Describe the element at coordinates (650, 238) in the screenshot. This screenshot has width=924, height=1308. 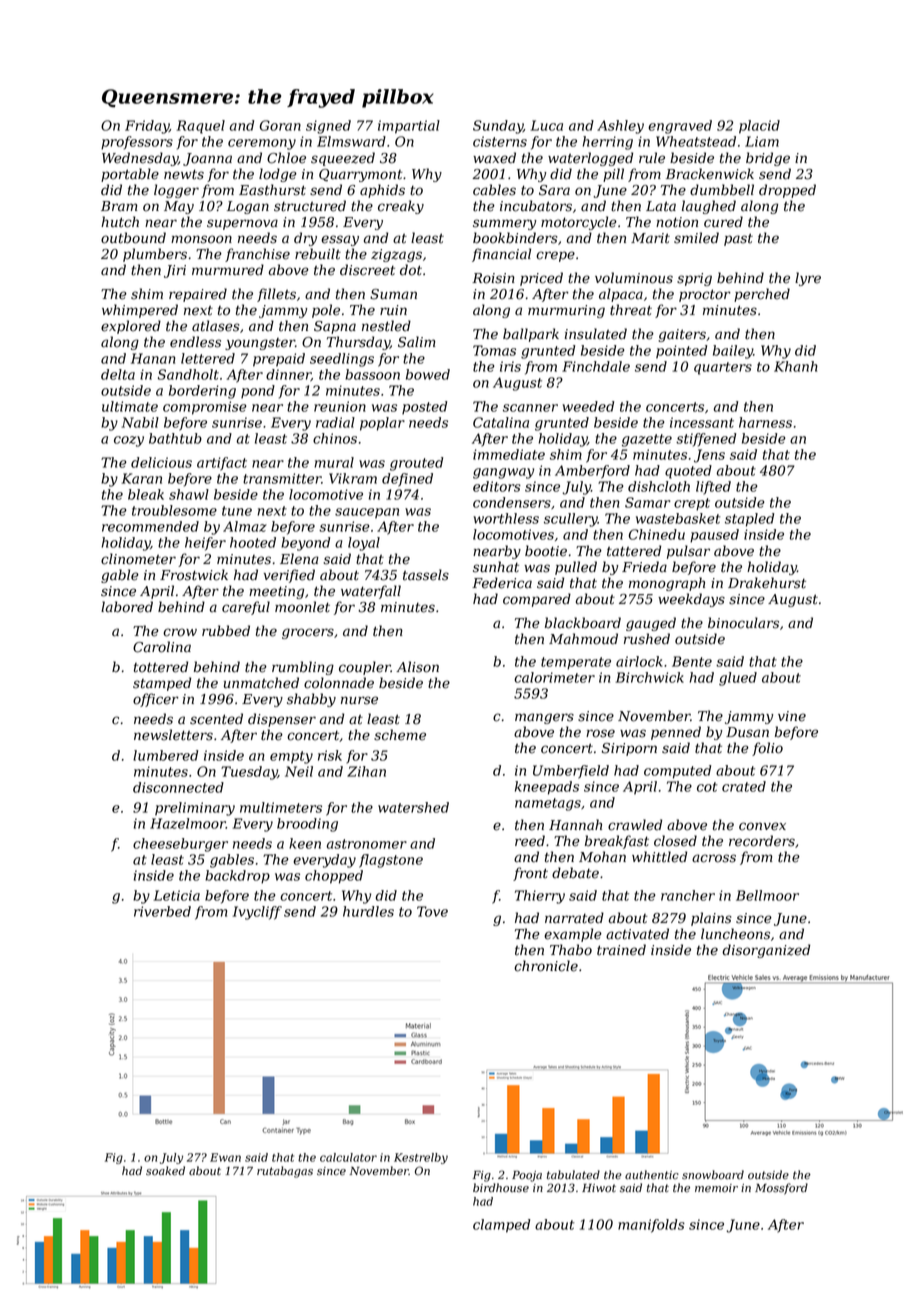
I see `Marit` at that location.
